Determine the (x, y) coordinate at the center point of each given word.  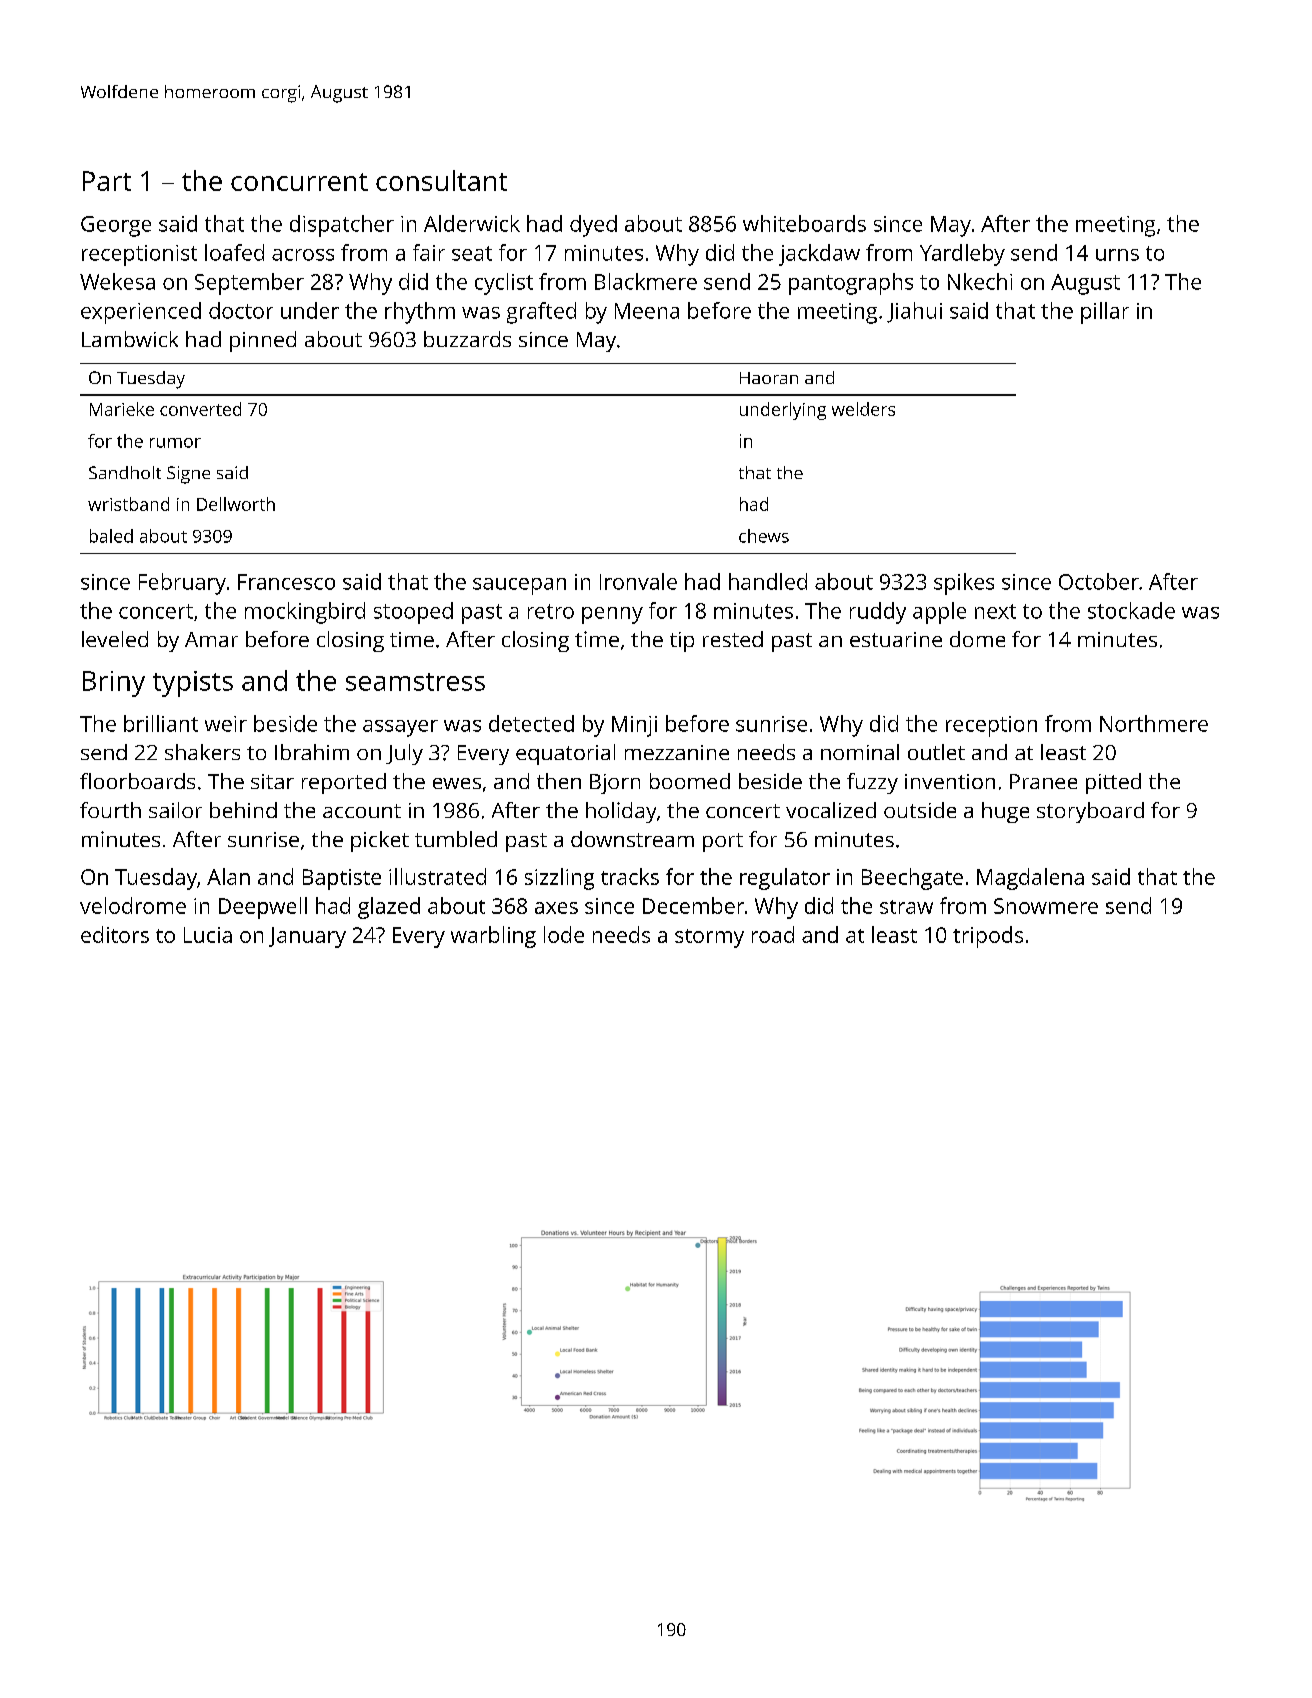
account (362, 811)
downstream (632, 839)
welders (863, 409)
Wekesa (117, 281)
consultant (441, 180)
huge (1005, 812)
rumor (175, 443)
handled (768, 581)
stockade (1131, 610)
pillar (1105, 313)
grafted (541, 313)
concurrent (299, 182)
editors (115, 934)
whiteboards (804, 223)
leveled (115, 639)
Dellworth (236, 504)
